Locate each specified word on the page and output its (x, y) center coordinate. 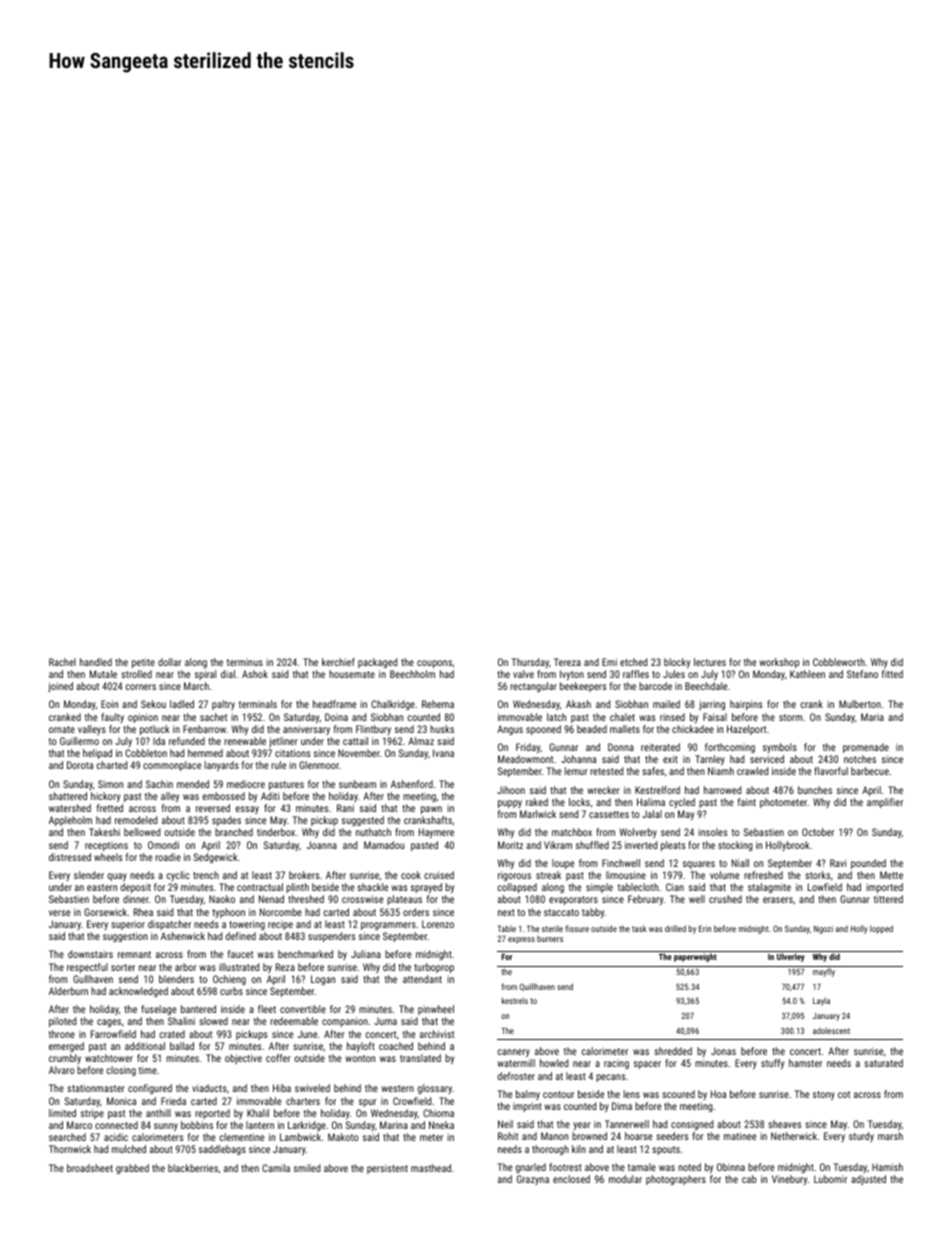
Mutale (103, 674)
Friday (528, 748)
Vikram (558, 845)
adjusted (868, 1180)
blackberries (193, 1168)
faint (747, 802)
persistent (387, 1169)
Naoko (222, 899)
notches (860, 759)
